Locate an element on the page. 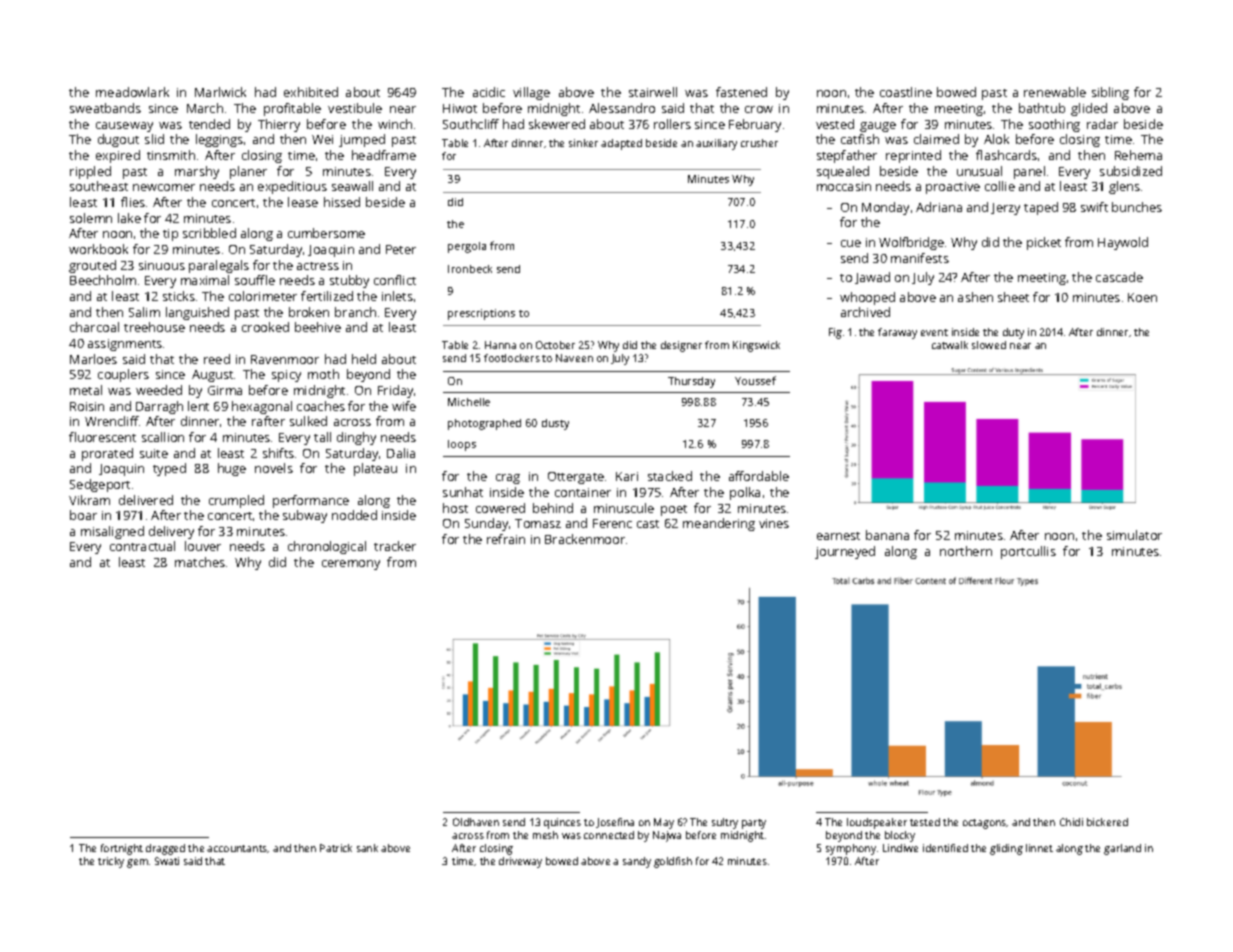 The height and width of the image is (952, 1233). sulked is located at coordinates (308, 421).
